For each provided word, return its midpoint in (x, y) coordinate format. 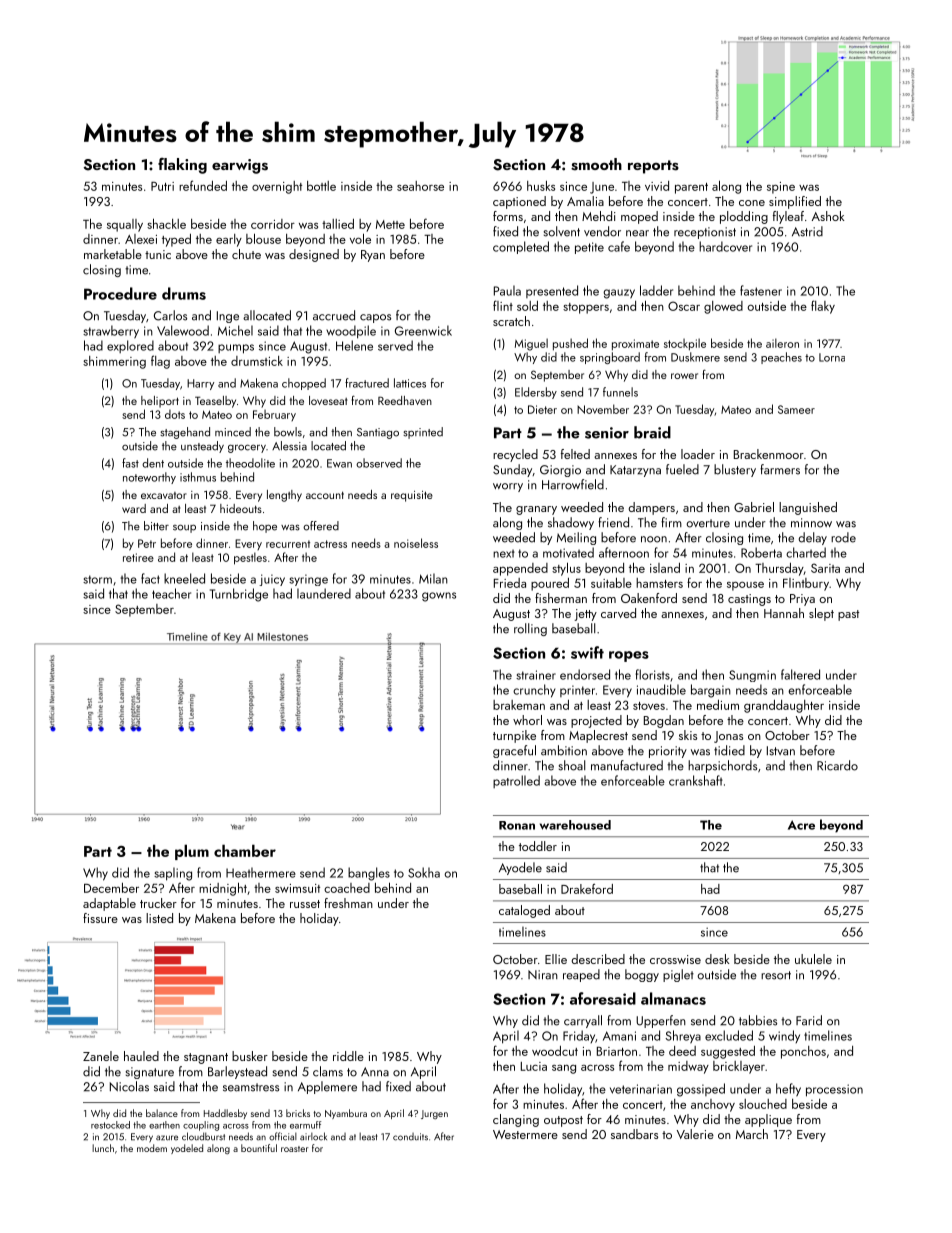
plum (192, 852)
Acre (801, 825)
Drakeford (587, 889)
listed (159, 918)
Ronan (517, 825)
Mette (390, 224)
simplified (795, 202)
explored (130, 346)
